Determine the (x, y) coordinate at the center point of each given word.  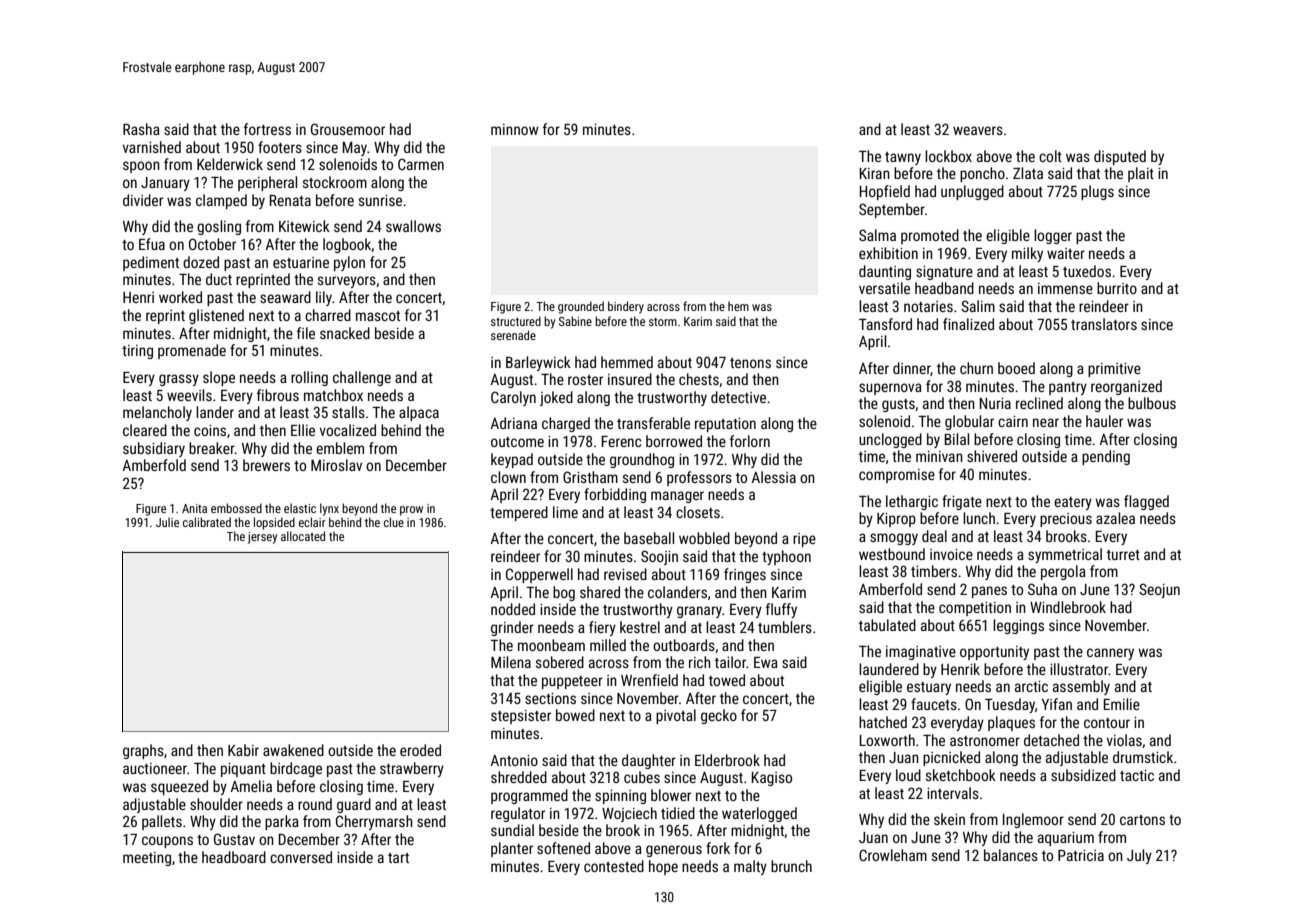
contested (614, 866)
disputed (1120, 157)
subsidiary (154, 449)
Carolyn (513, 398)
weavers (978, 130)
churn (976, 368)
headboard (234, 857)
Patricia (1081, 855)
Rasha (141, 129)
